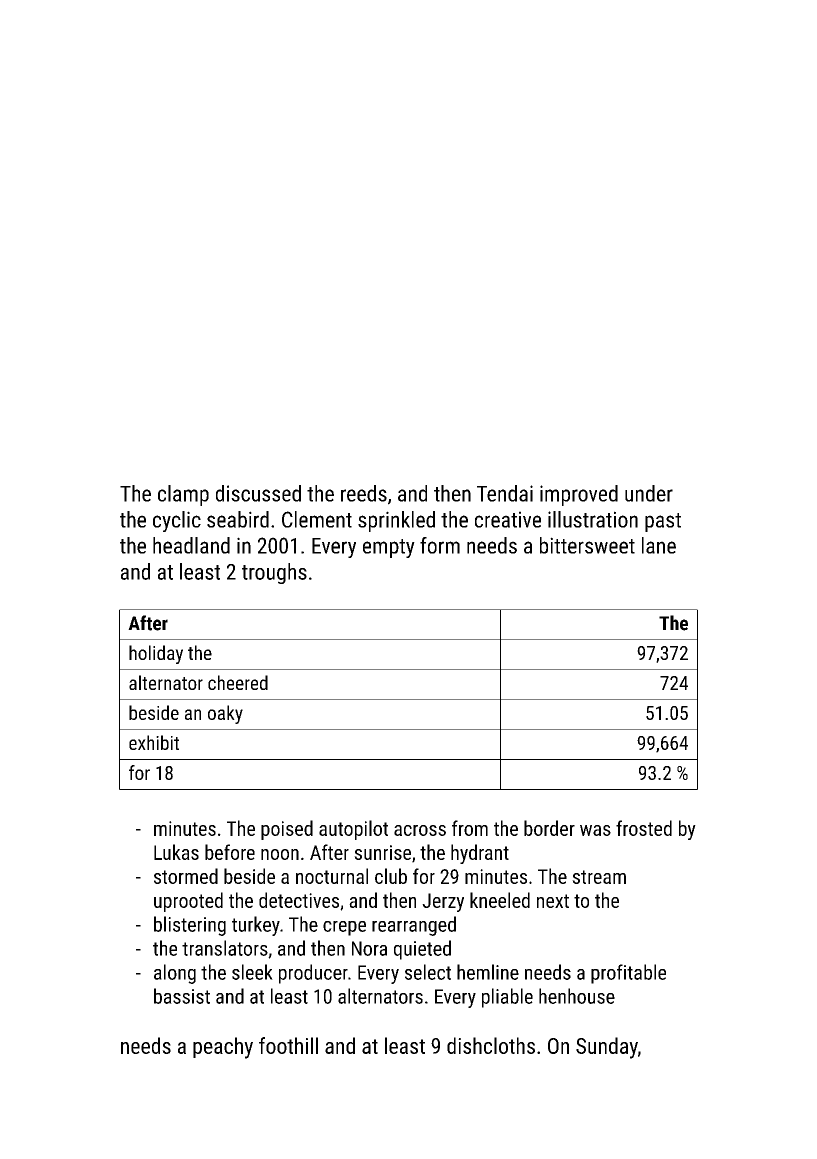 The width and height of the page is (817, 1159). What do you see at coordinates (364, 493) in the page?
I see `reeds` at bounding box center [364, 493].
